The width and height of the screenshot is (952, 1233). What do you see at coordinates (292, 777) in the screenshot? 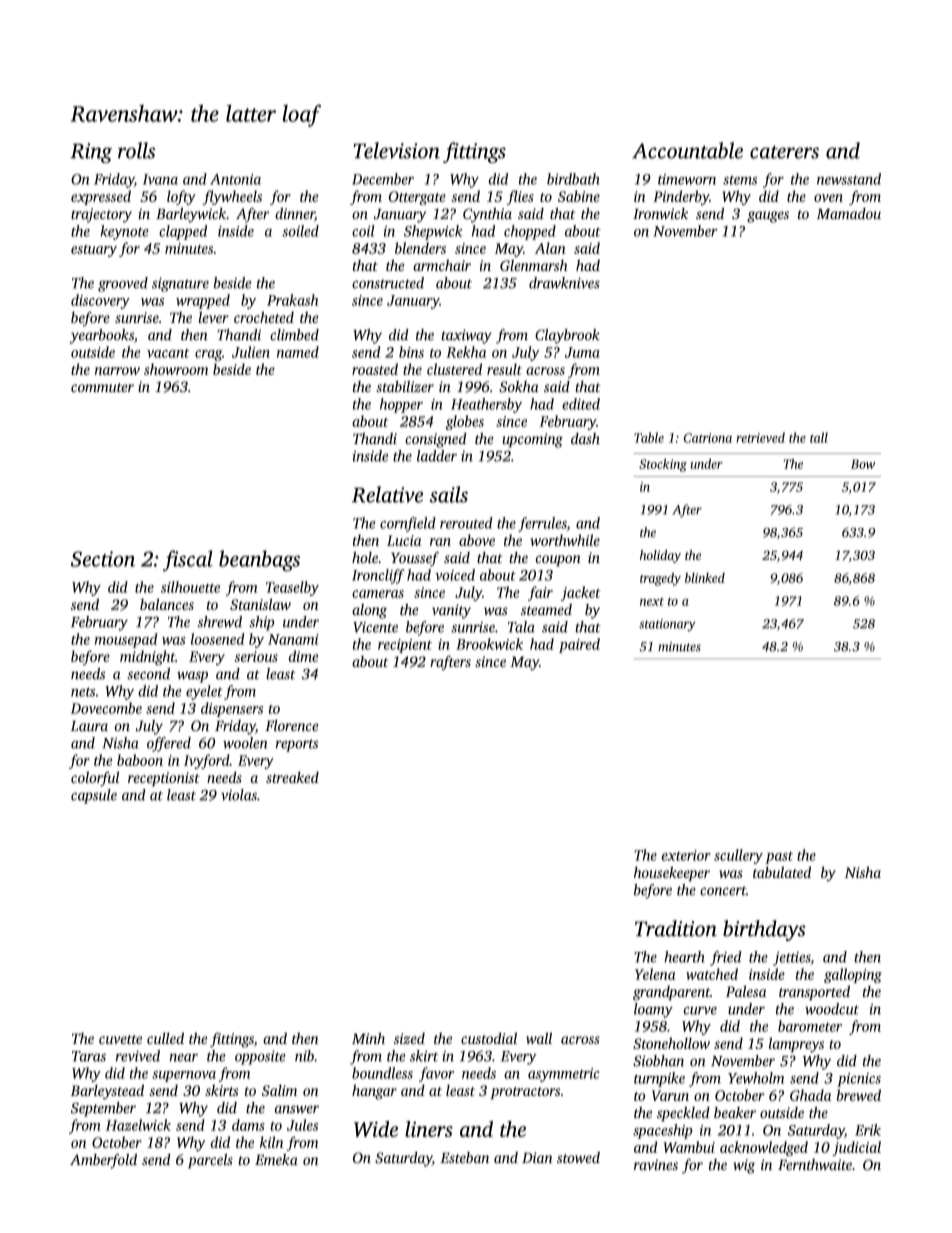
I see `streaked` at bounding box center [292, 777].
